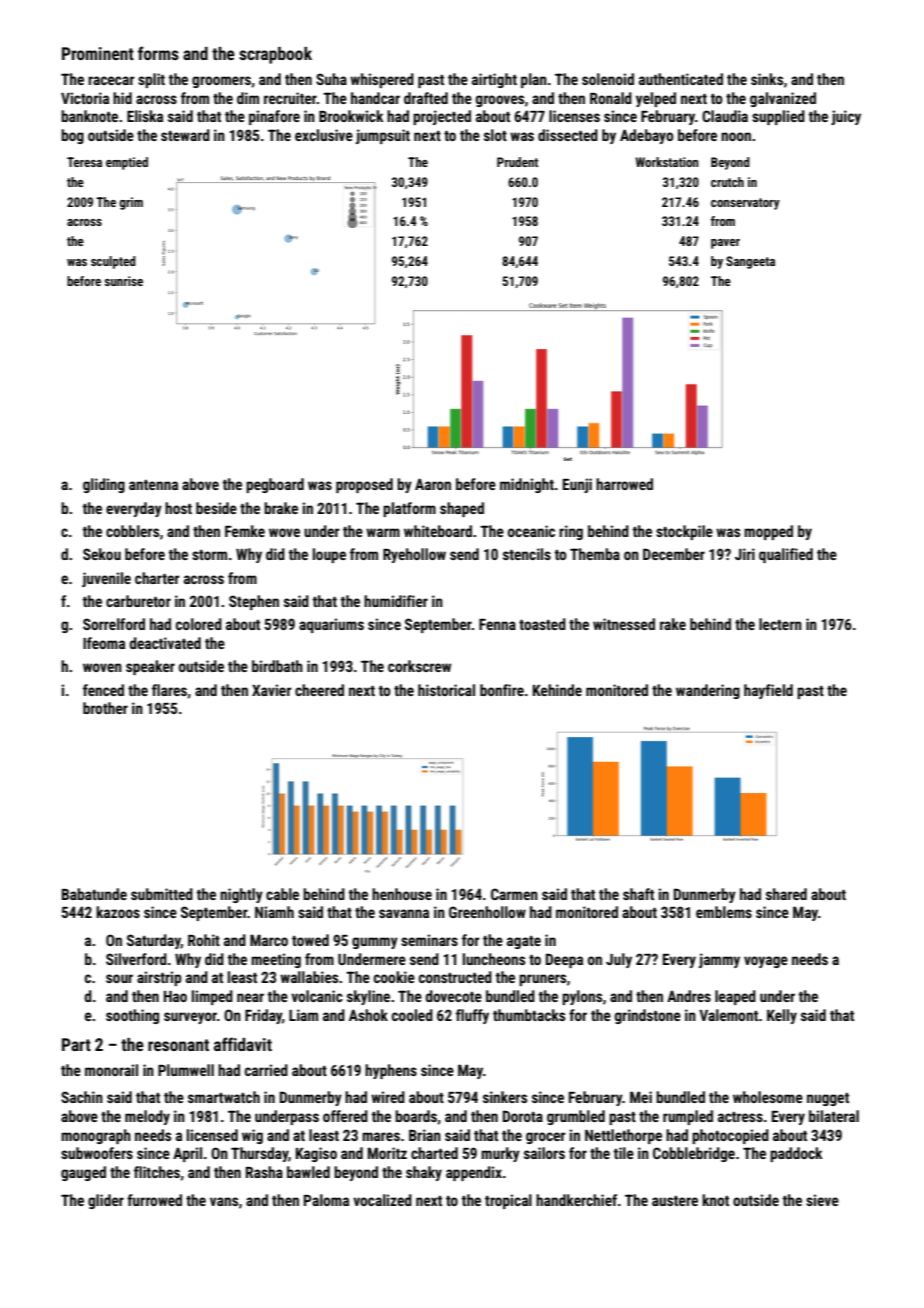  What do you see at coordinates (474, 1173) in the page?
I see `appendix` at bounding box center [474, 1173].
